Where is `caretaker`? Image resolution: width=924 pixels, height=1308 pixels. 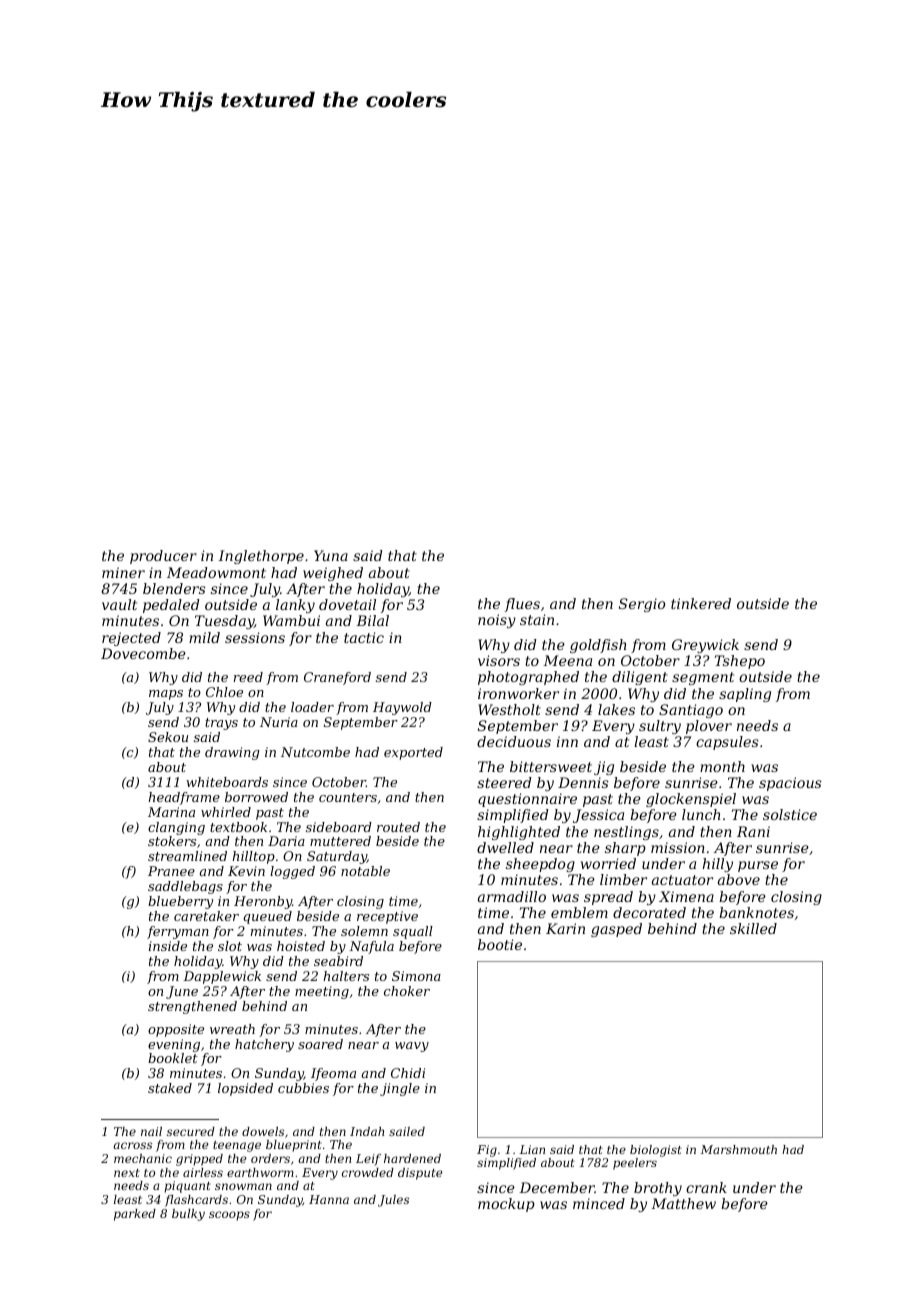 caretaker is located at coordinates (206, 916).
